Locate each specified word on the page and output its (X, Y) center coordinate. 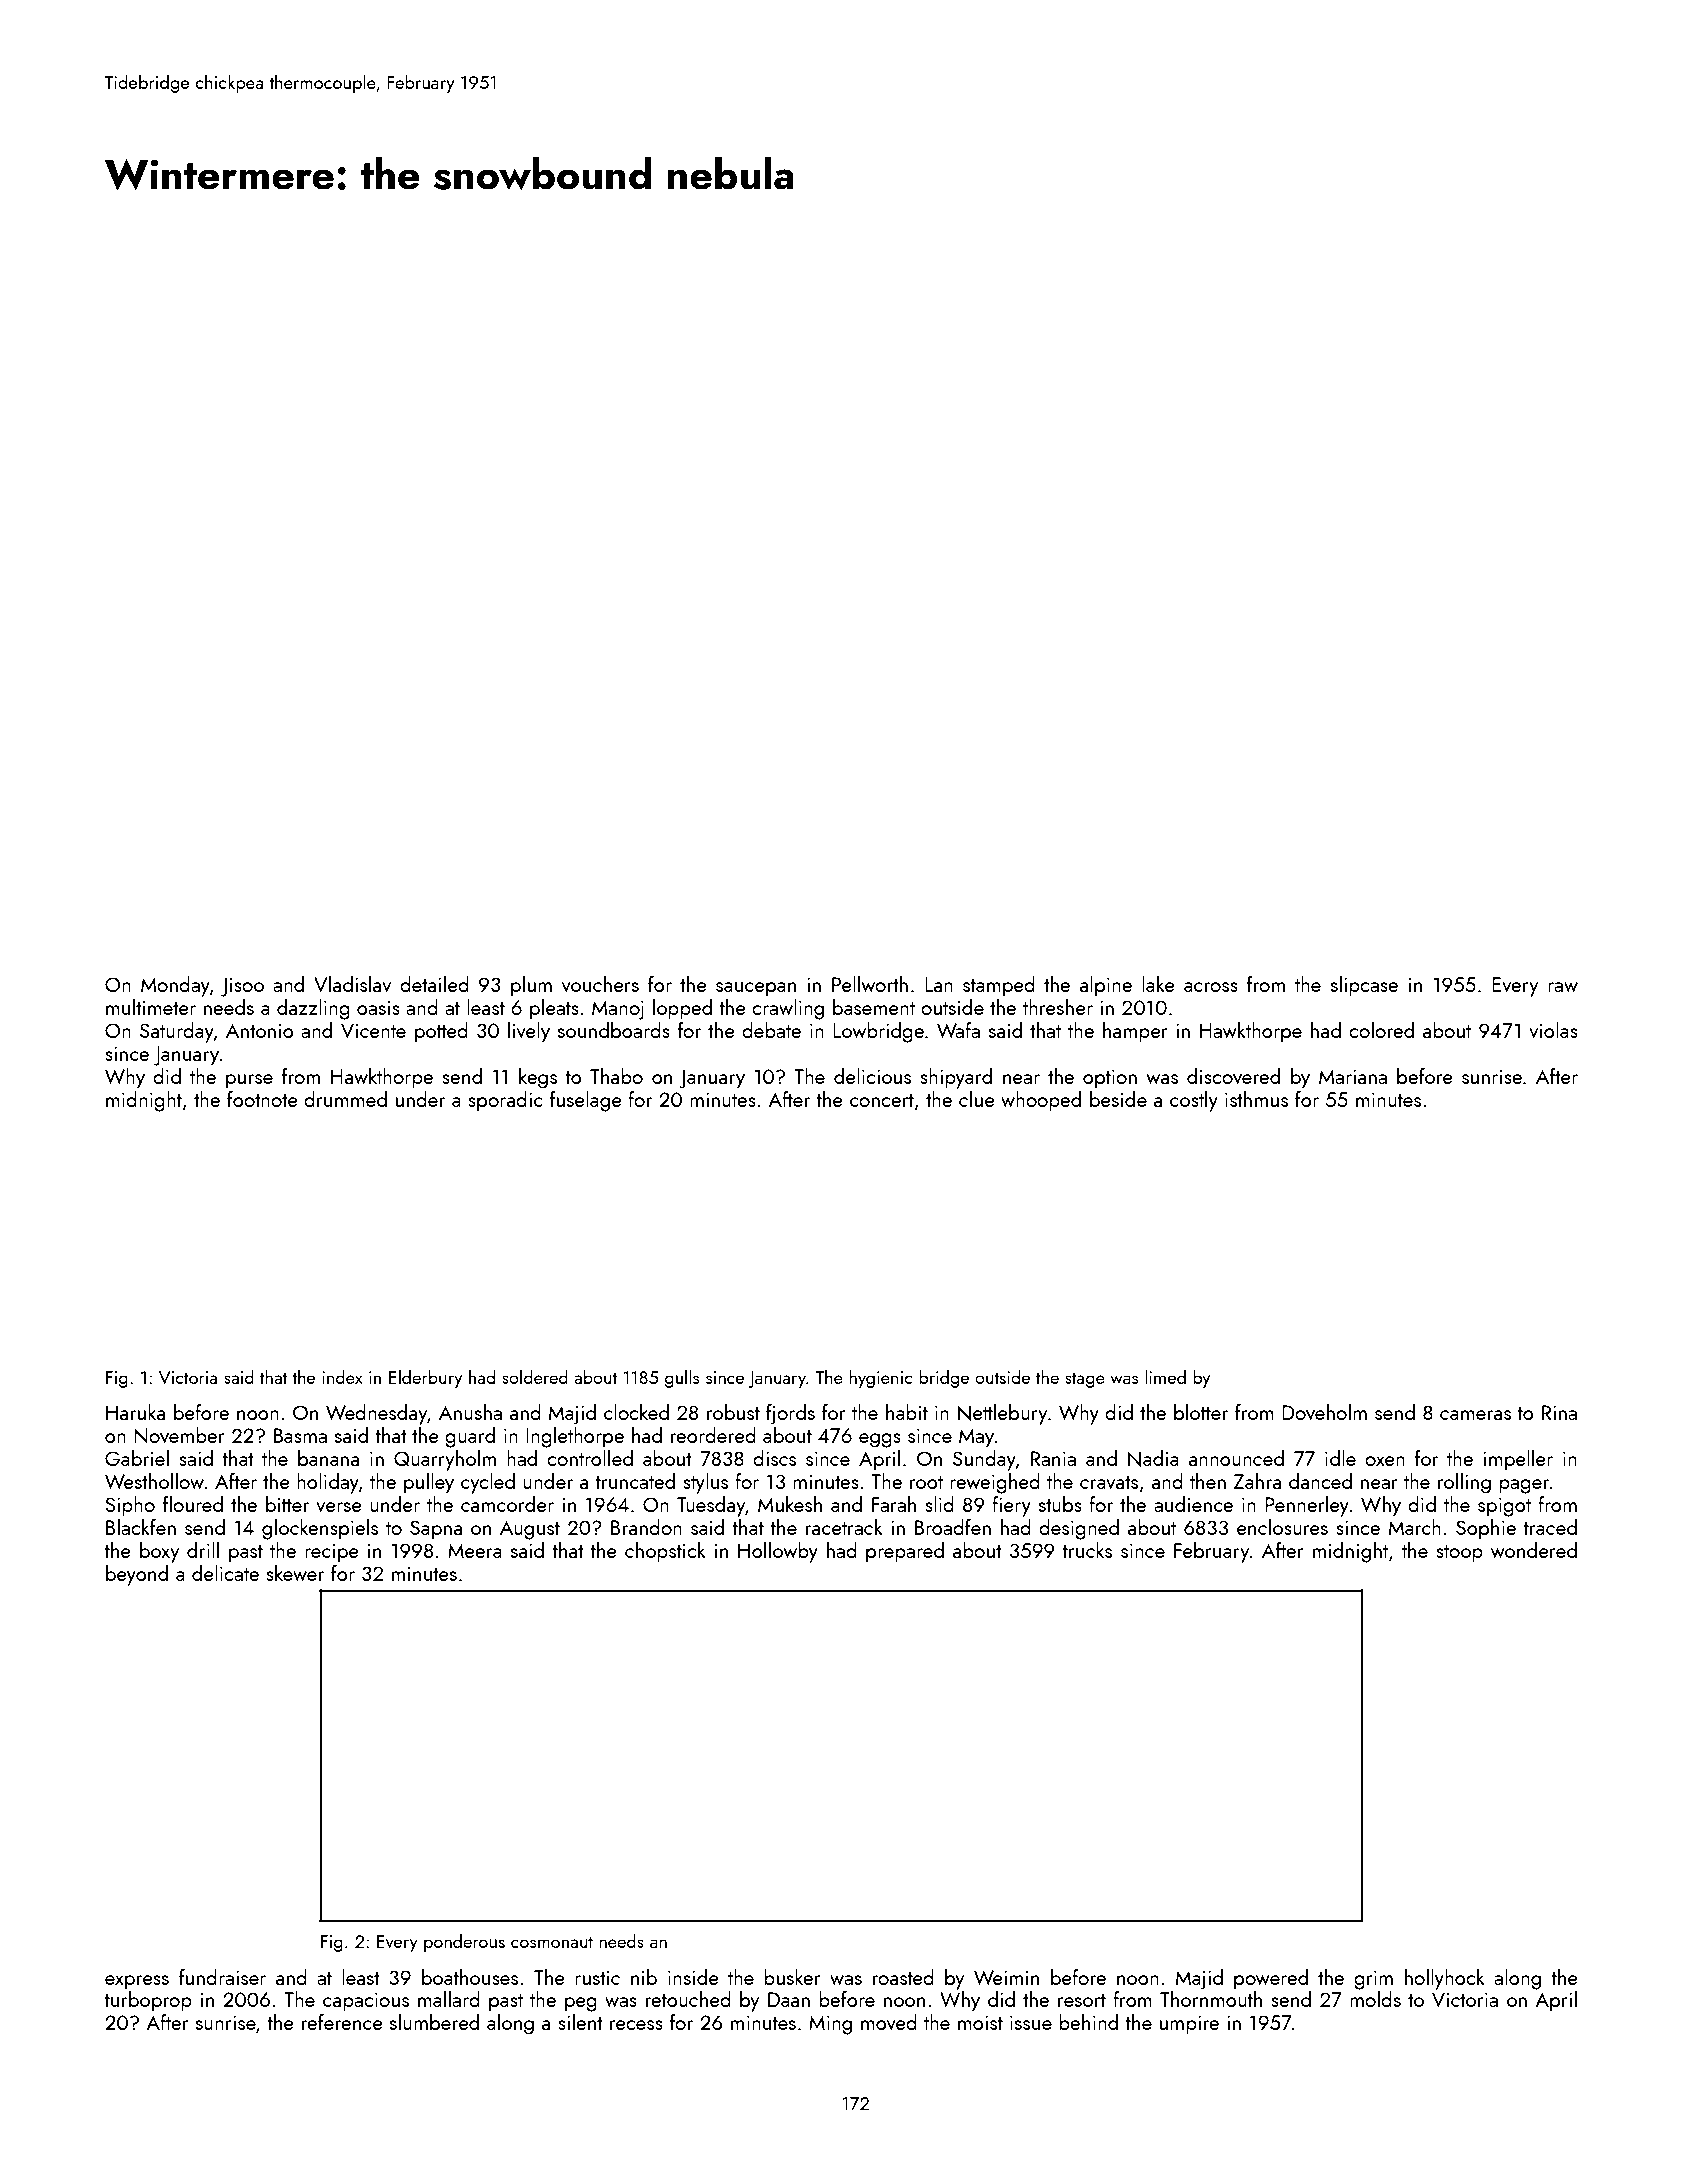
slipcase (1364, 986)
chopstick (665, 1552)
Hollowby (778, 1552)
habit (907, 1412)
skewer (295, 1573)
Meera (475, 1551)
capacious (366, 2002)
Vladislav (352, 984)
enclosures (1282, 1527)
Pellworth (870, 984)
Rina (1559, 1412)
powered (1271, 1979)
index (342, 1377)
